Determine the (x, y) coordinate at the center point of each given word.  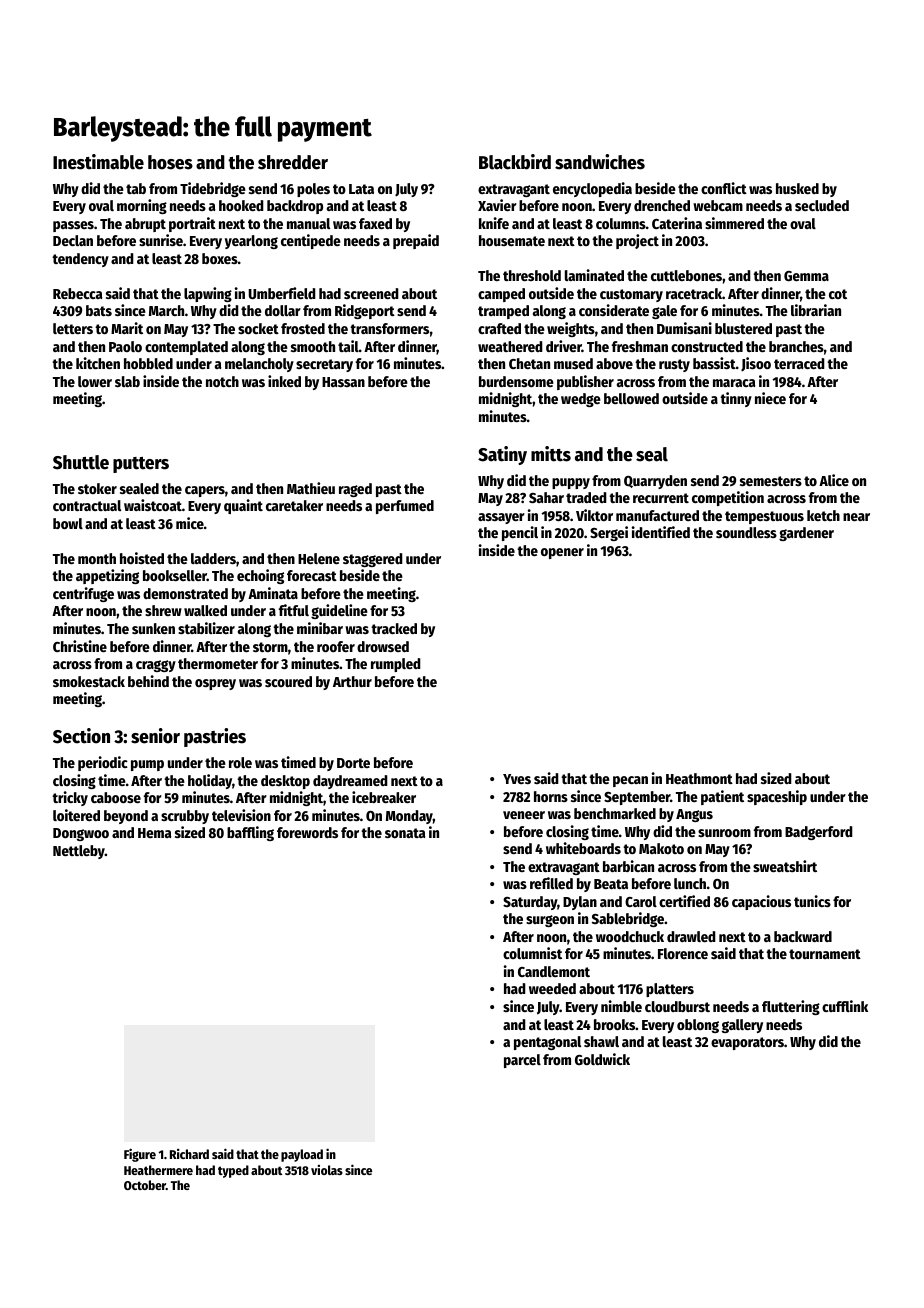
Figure (140, 1155)
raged (355, 490)
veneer (524, 815)
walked (205, 610)
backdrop (295, 207)
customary (631, 295)
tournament (825, 954)
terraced (799, 363)
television (241, 815)
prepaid (416, 241)
